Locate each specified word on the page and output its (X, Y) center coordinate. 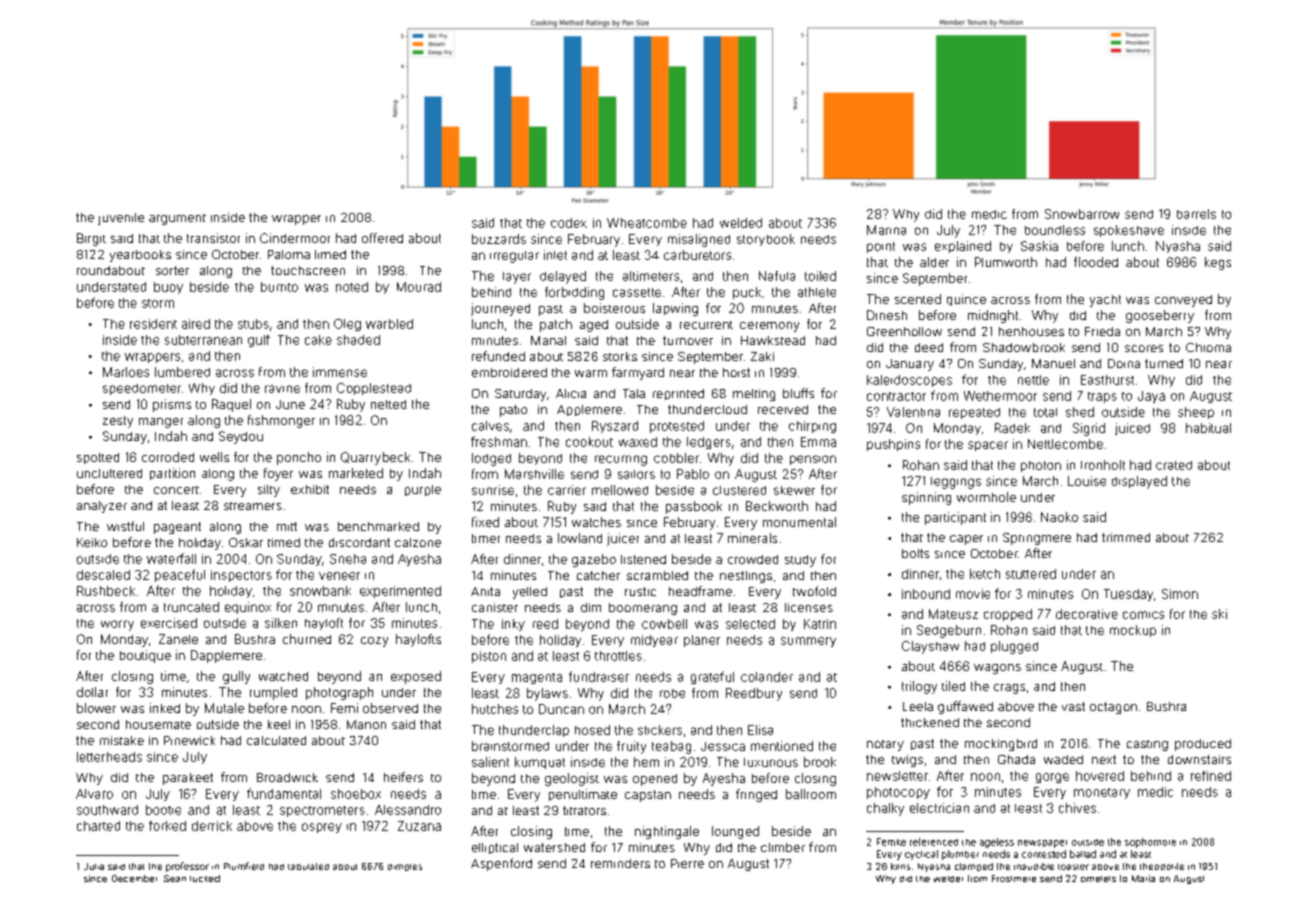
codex (569, 223)
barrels (1196, 214)
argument (177, 219)
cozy (374, 642)
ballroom (811, 794)
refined (1211, 776)
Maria (1143, 878)
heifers (403, 777)
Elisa (760, 730)
